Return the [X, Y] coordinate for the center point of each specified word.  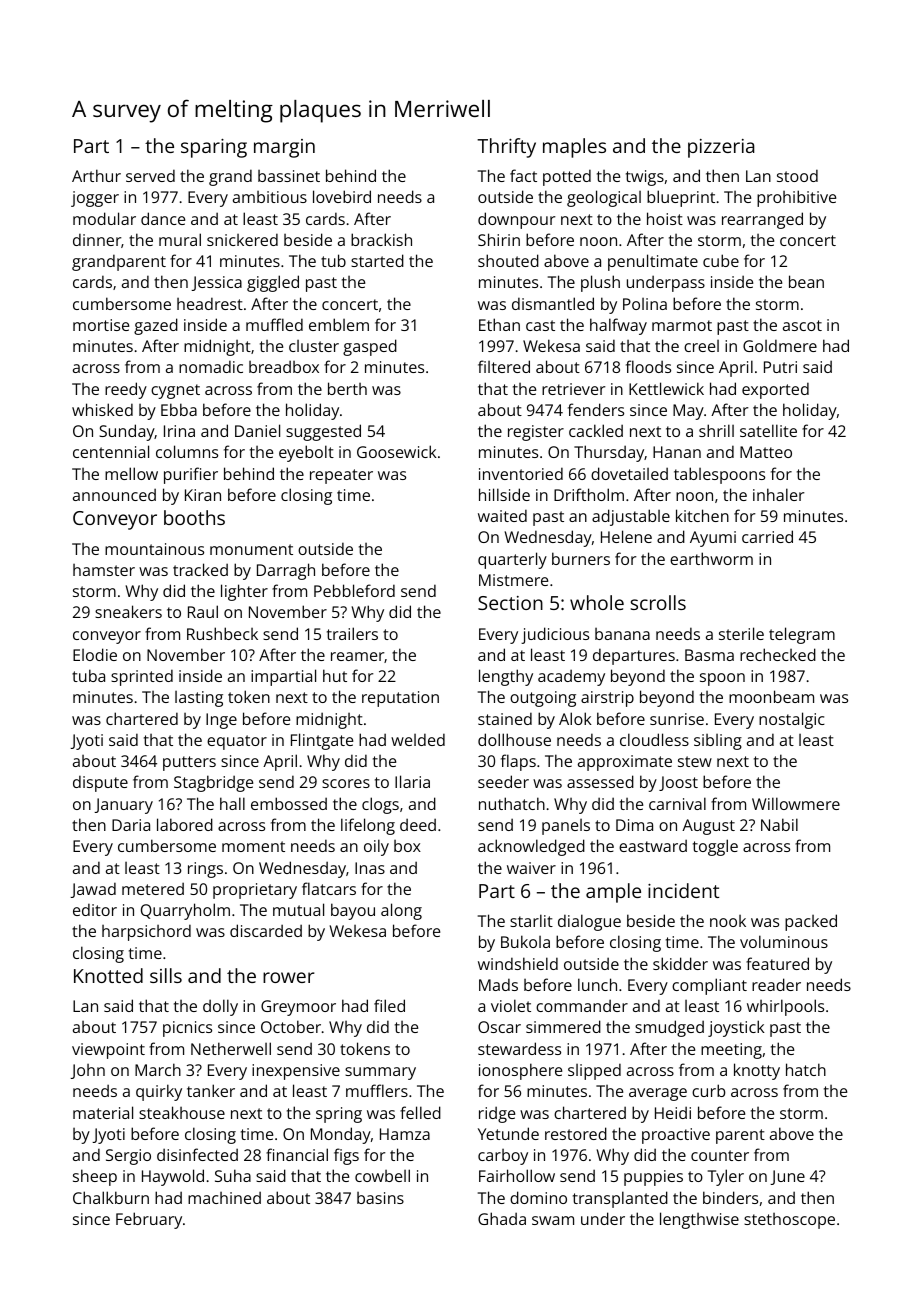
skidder [680, 963]
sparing [214, 148]
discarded [266, 930]
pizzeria [721, 148]
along [401, 911]
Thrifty [506, 148]
